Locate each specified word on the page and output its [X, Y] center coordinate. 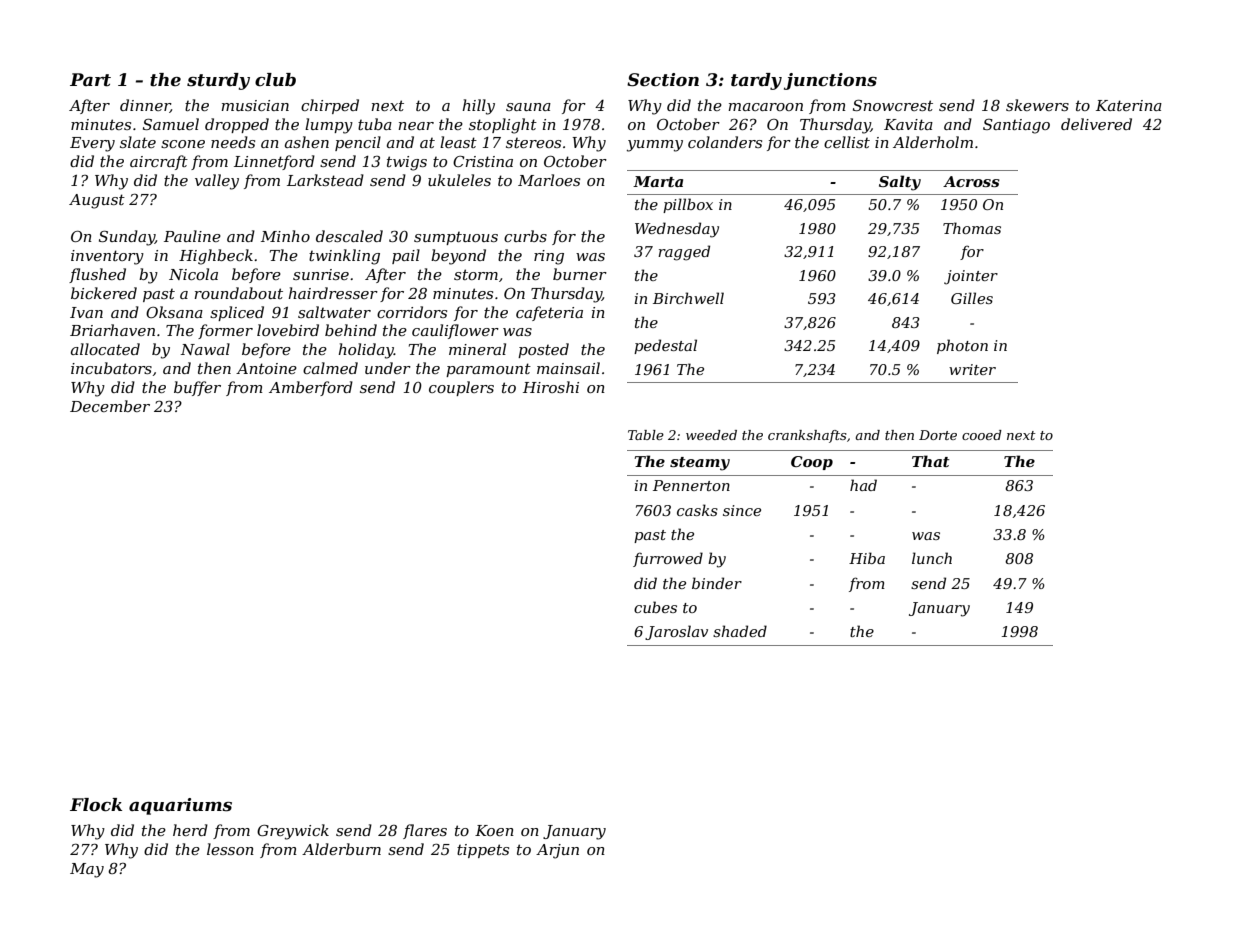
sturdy [218, 81]
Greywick [293, 832]
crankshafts [807, 436]
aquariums [180, 806]
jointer [971, 277]
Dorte [938, 435]
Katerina [1129, 105]
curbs [525, 236]
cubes [655, 607]
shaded [740, 631]
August [97, 201]
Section [663, 80]
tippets [483, 851]
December [110, 406]
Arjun [557, 851]
